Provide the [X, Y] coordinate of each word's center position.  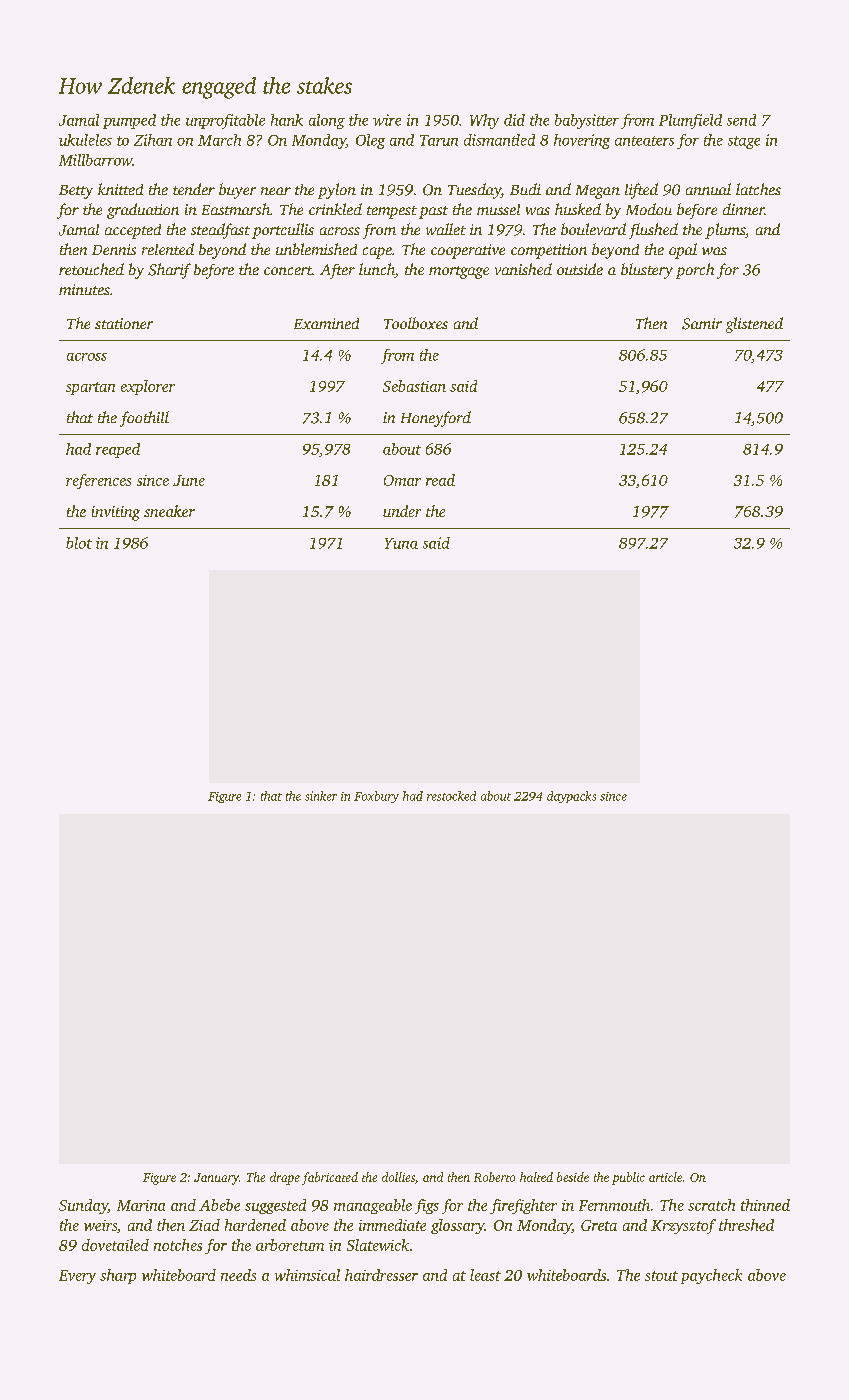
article [665, 1177]
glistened [754, 325]
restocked [451, 796]
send [741, 120]
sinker [321, 796]
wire [387, 120]
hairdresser [381, 1275]
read [440, 480]
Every [77, 1277]
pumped [129, 121]
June [189, 480]
